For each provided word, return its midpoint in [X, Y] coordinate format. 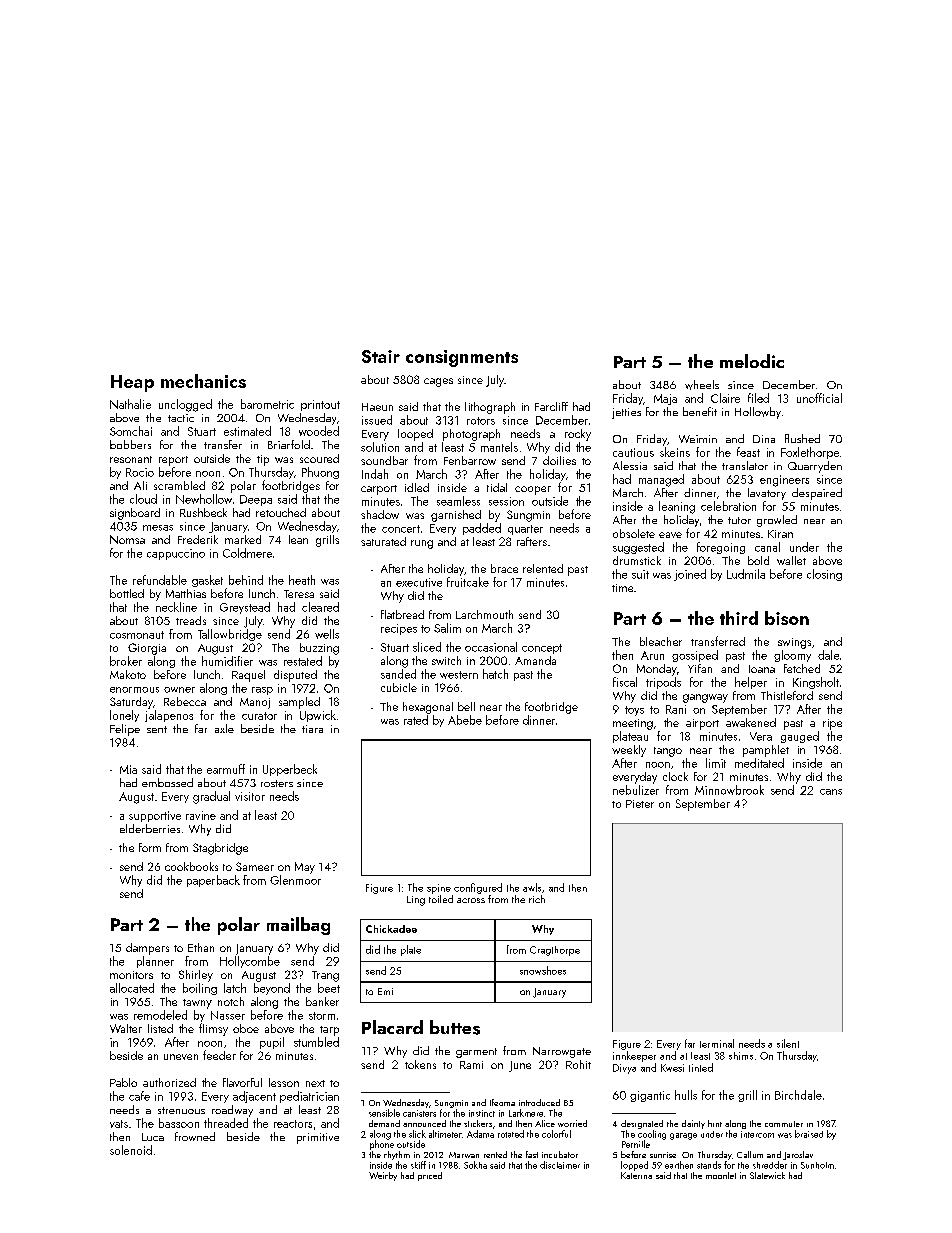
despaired [817, 494]
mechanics [203, 381]
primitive [318, 1138]
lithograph [490, 408]
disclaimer [560, 1165]
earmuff [226, 769]
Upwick [318, 716]
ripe [832, 724]
